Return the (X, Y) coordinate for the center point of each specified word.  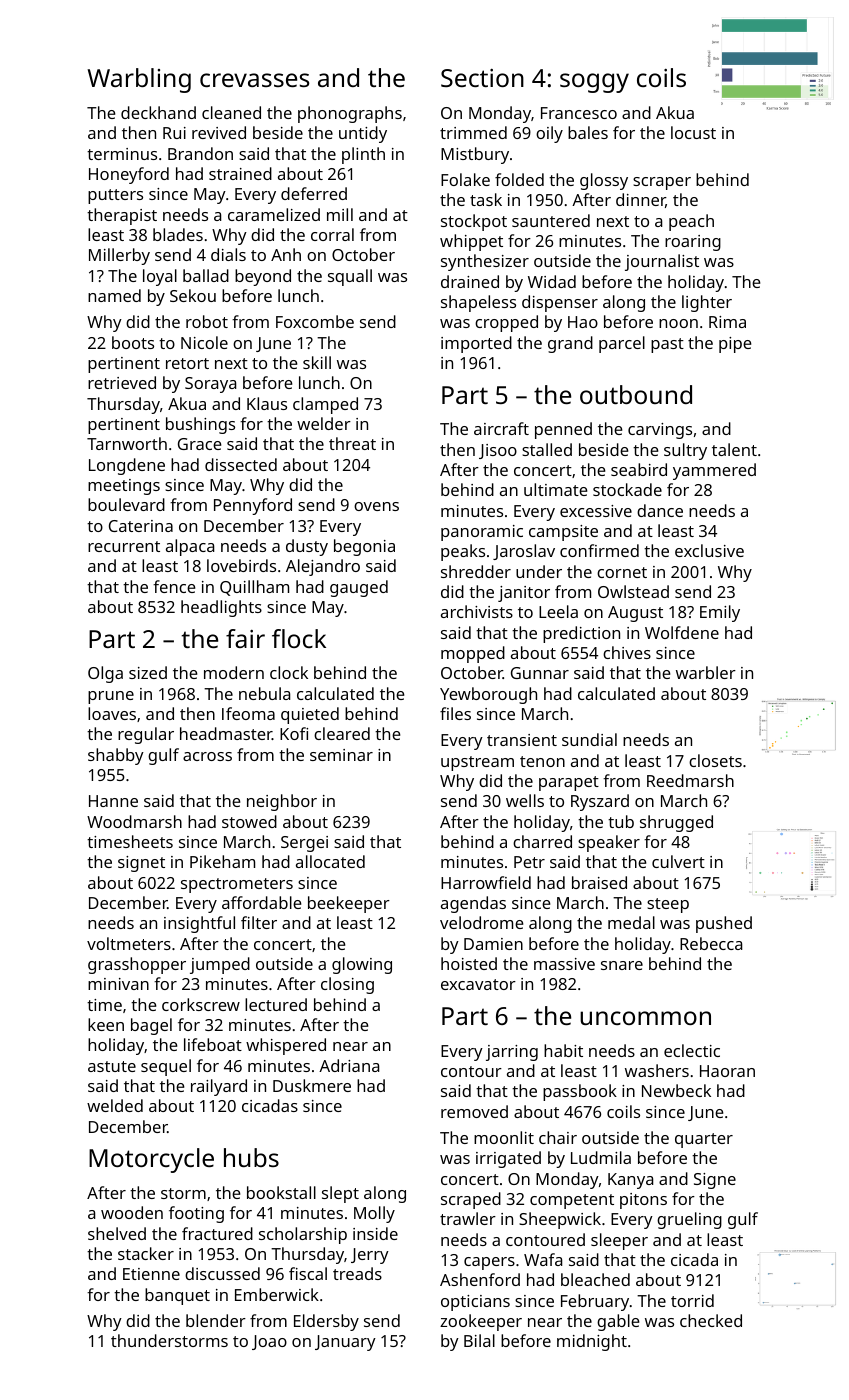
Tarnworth (127, 443)
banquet (177, 1296)
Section (482, 78)
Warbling (139, 80)
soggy (594, 83)
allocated (330, 861)
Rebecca (711, 943)
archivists (477, 611)
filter (259, 922)
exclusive (709, 550)
